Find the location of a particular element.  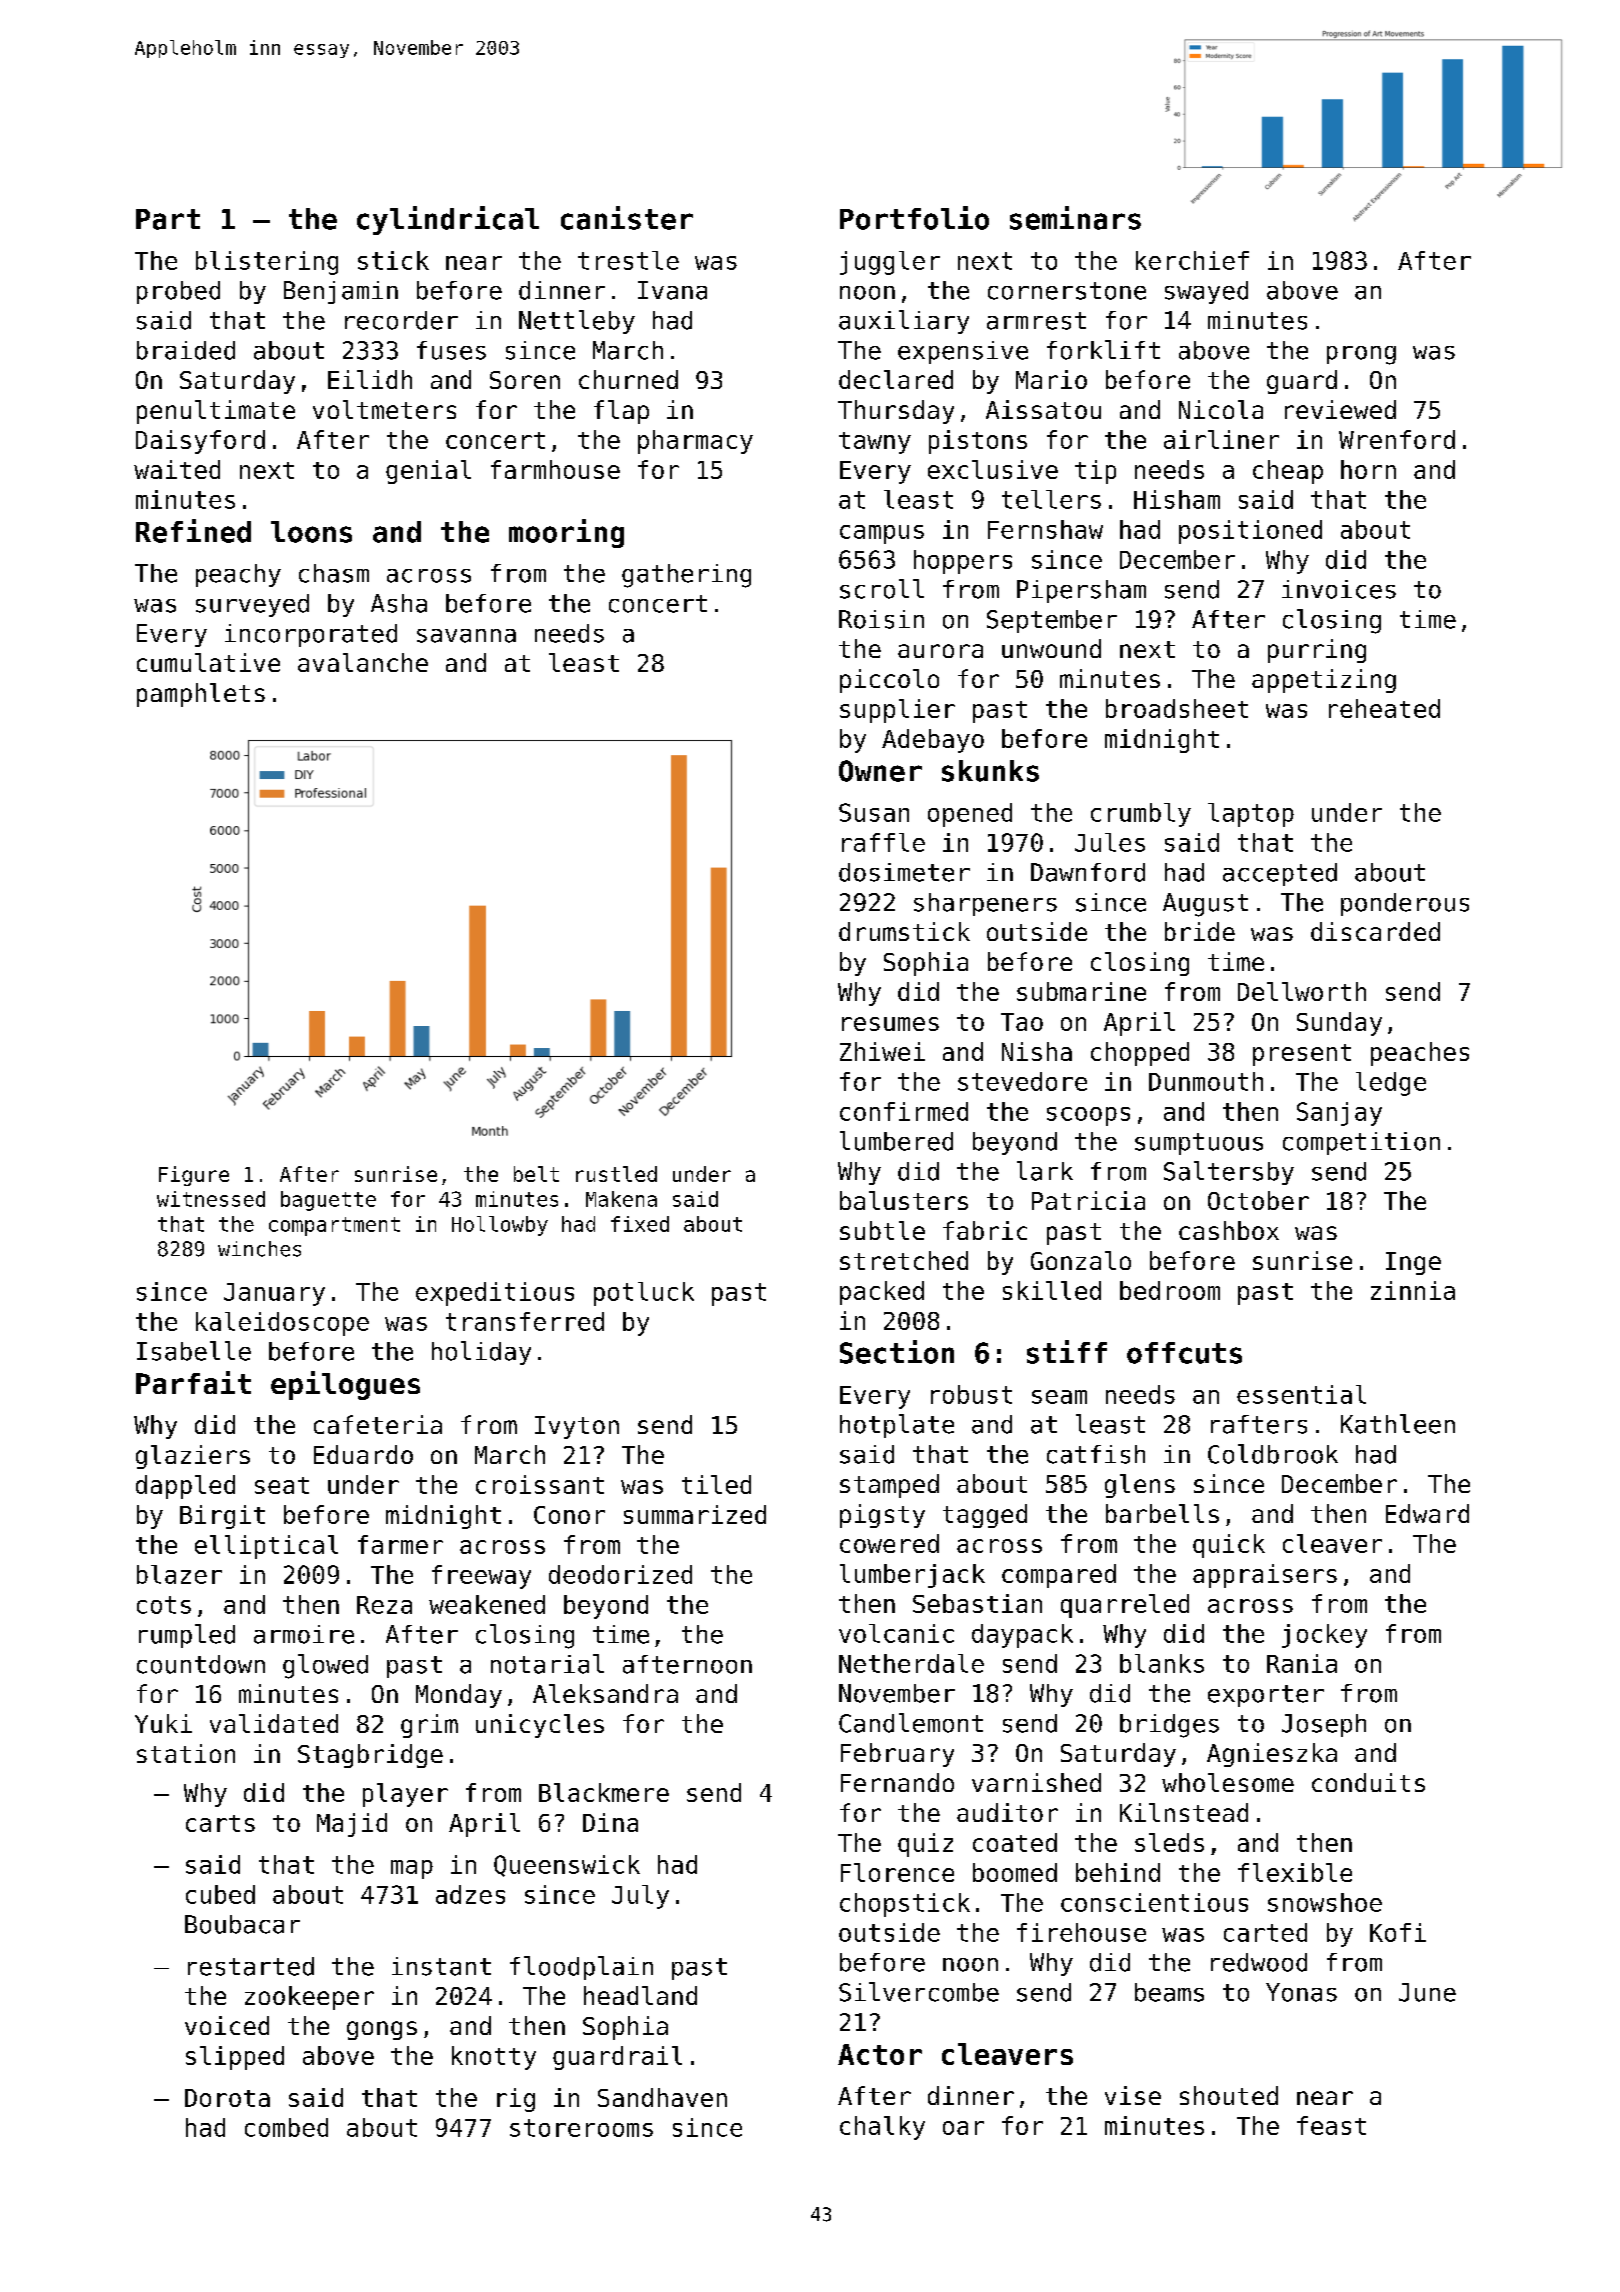

Dorota is located at coordinates (227, 2098).
